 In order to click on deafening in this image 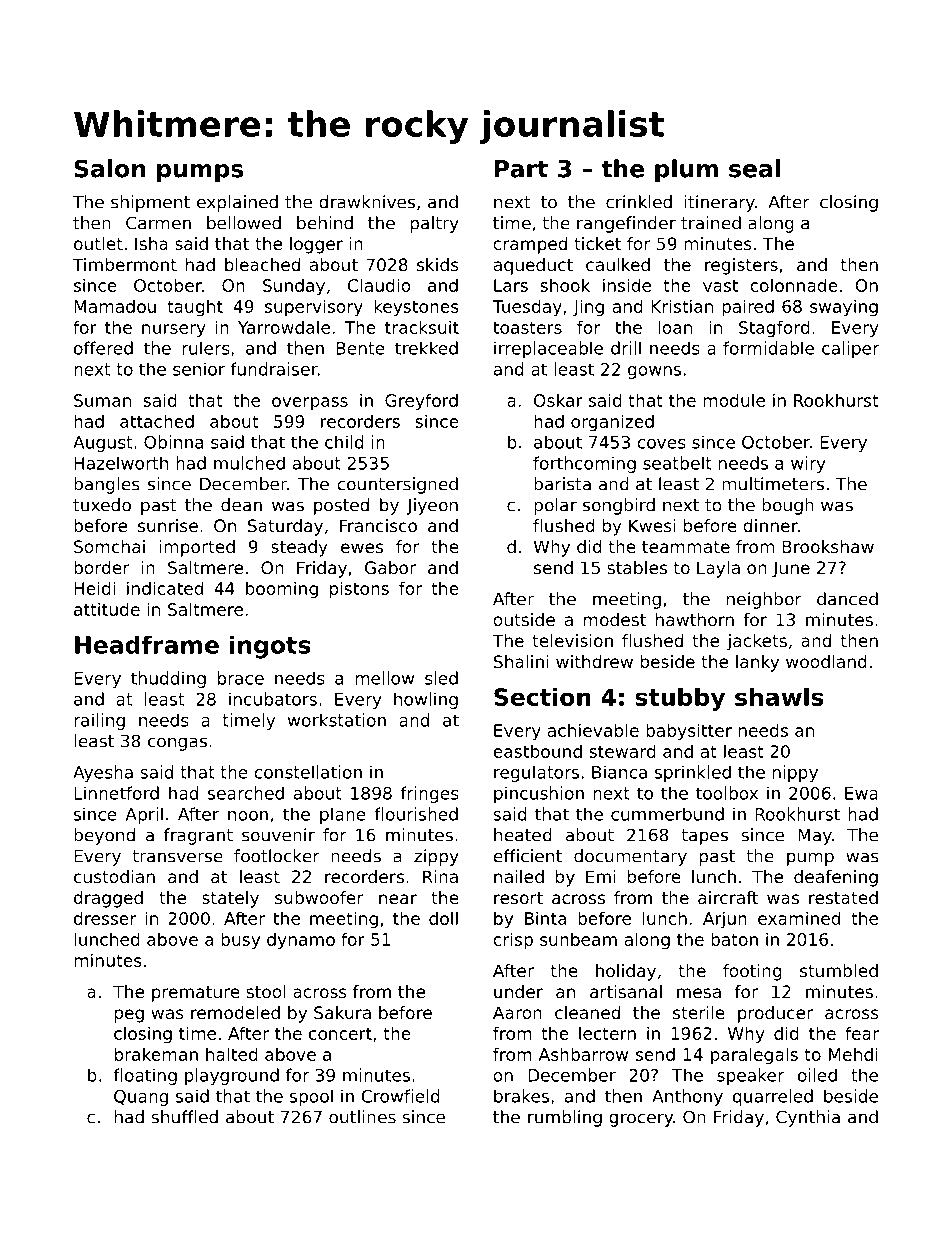, I will do `click(836, 878)`.
